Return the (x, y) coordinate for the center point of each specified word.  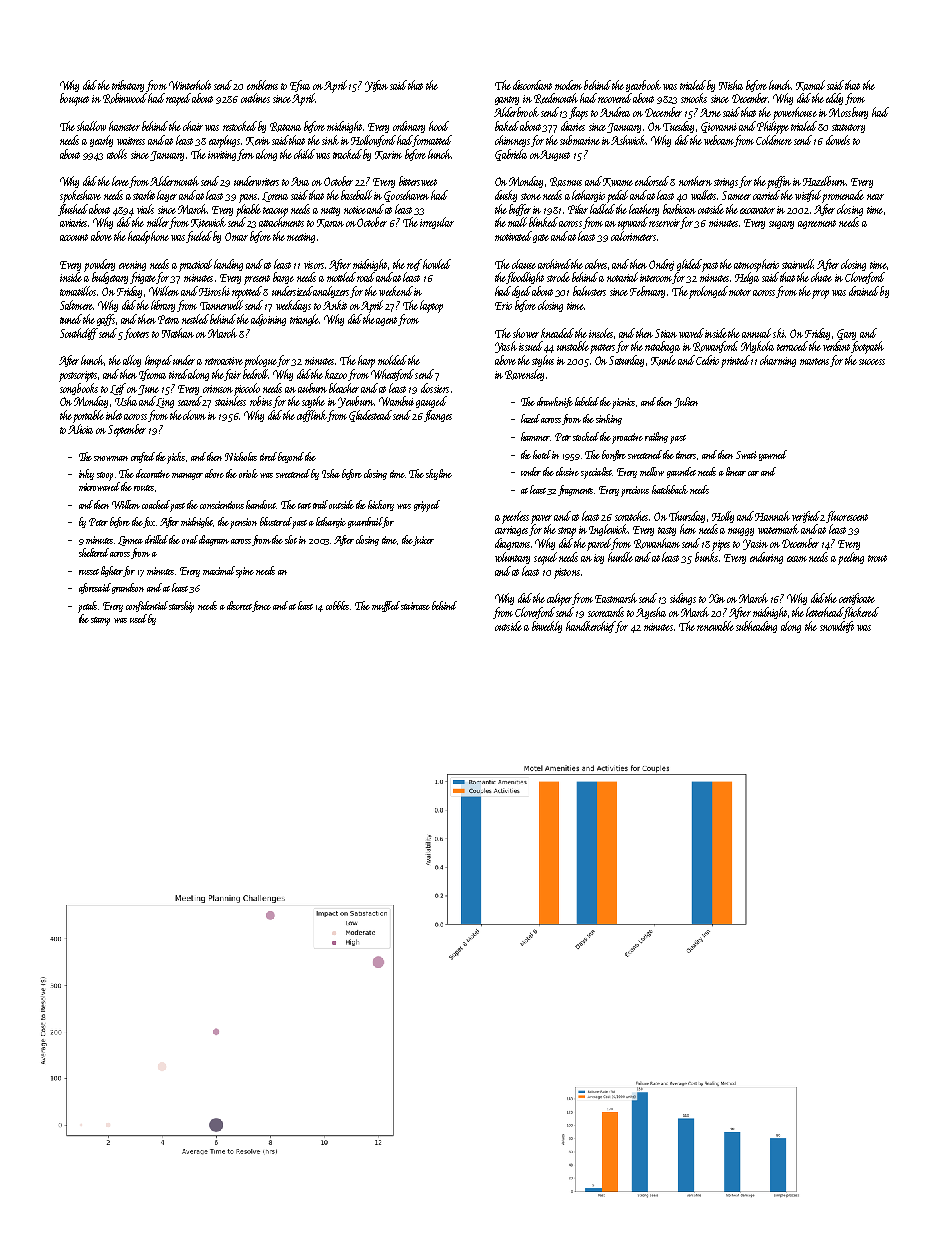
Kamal (810, 85)
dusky (506, 196)
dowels (838, 140)
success (872, 362)
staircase (415, 606)
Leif (118, 389)
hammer (535, 436)
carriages (511, 531)
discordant (532, 85)
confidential (147, 606)
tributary (128, 86)
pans (248, 198)
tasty (667, 531)
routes (144, 488)
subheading (756, 627)
